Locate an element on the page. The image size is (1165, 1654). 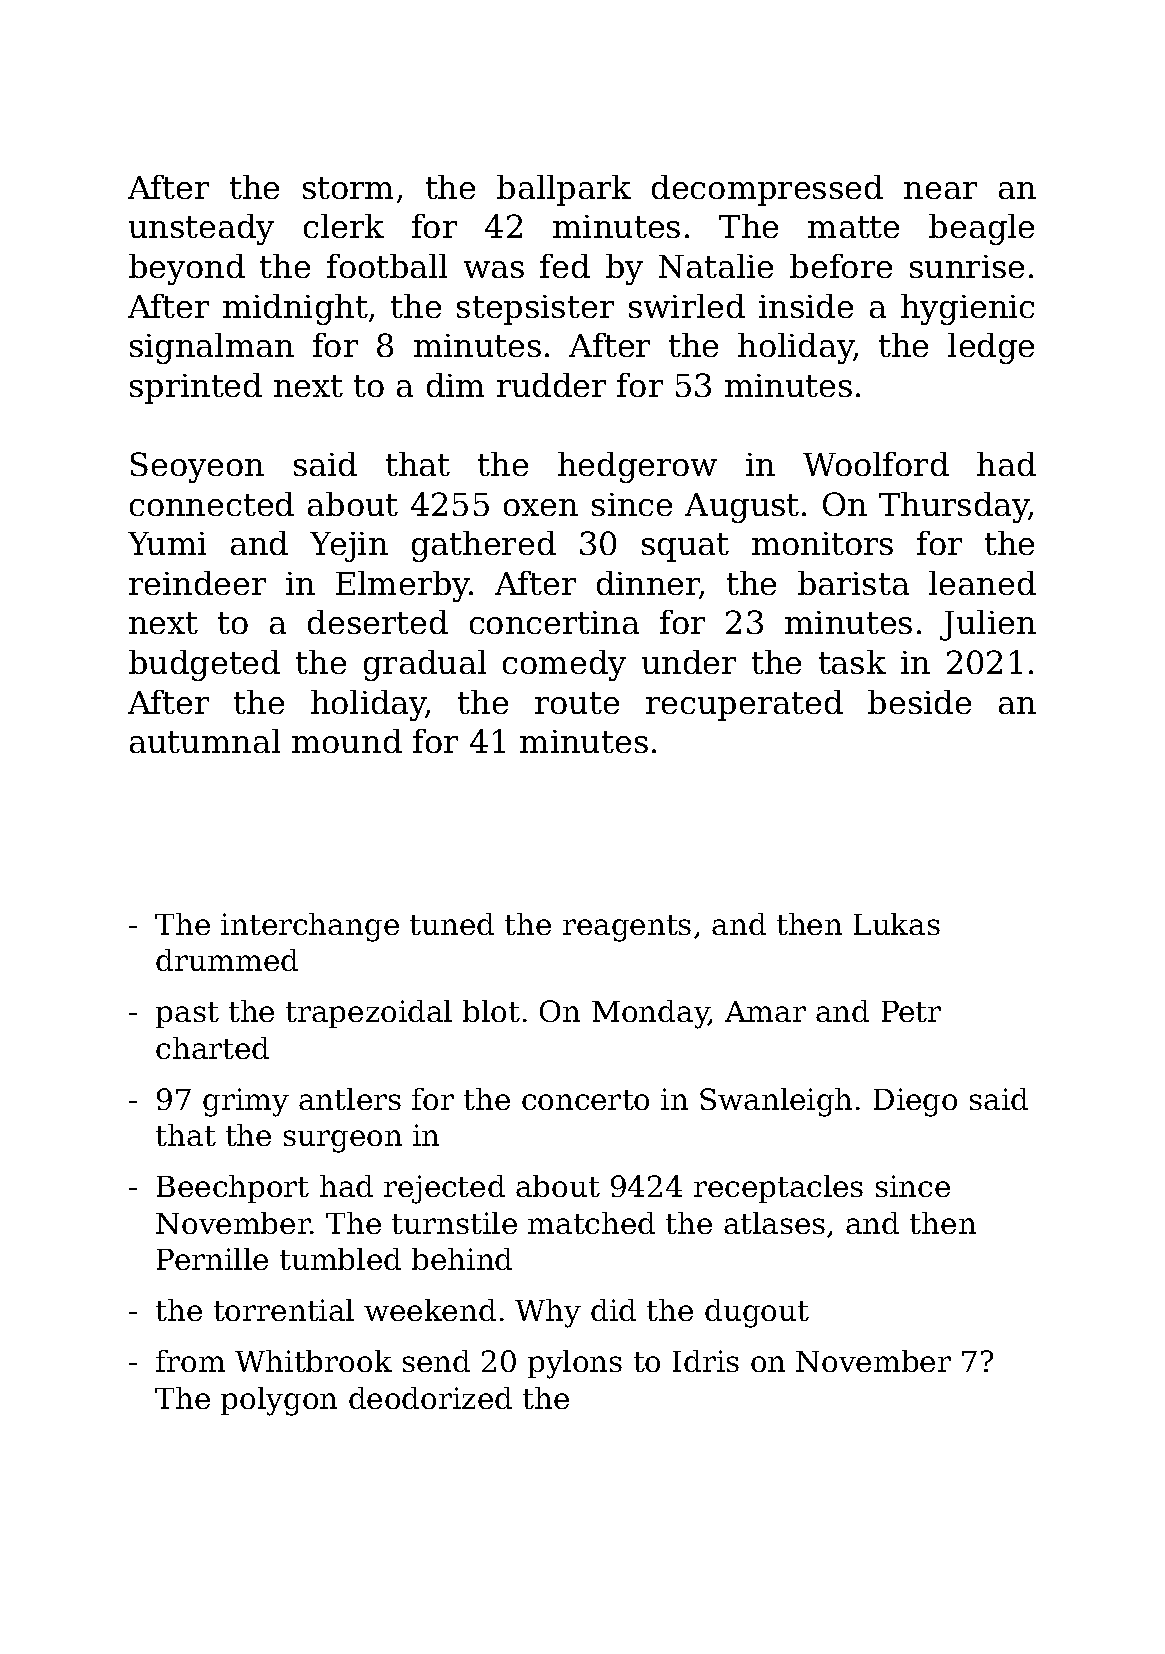
near is located at coordinates (940, 190).
